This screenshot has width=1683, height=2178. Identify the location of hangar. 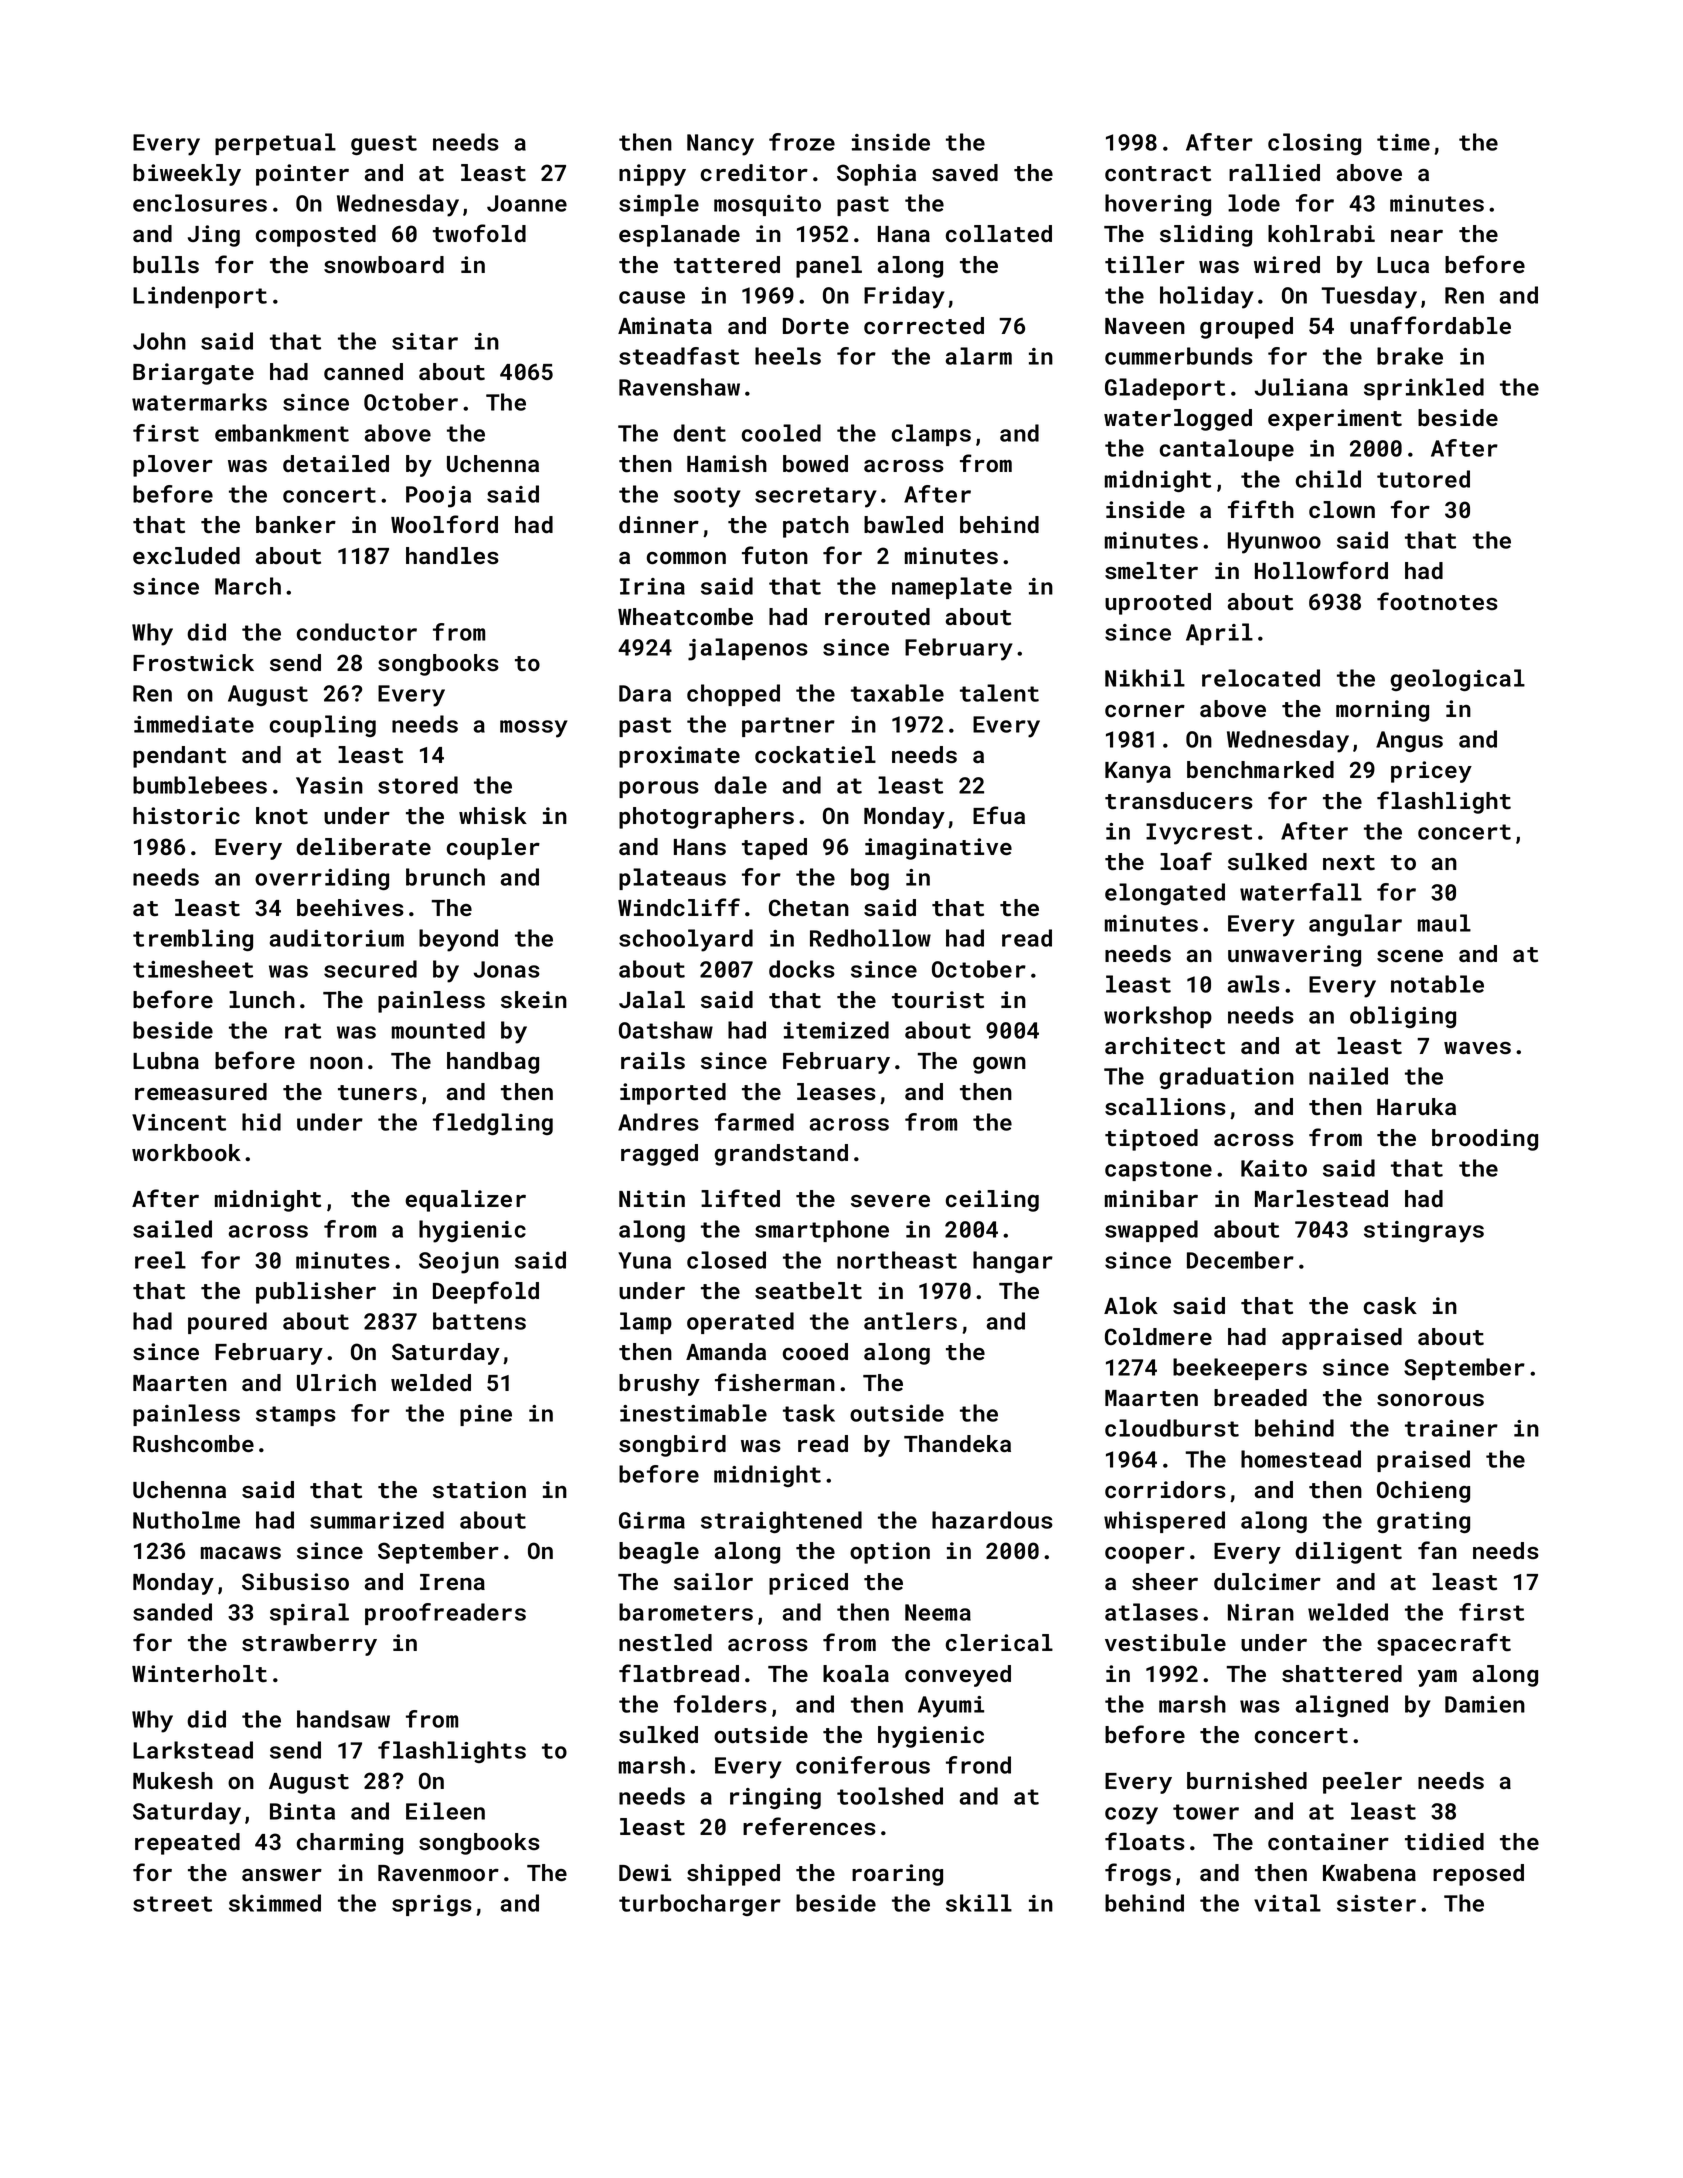
(1013, 1262).
